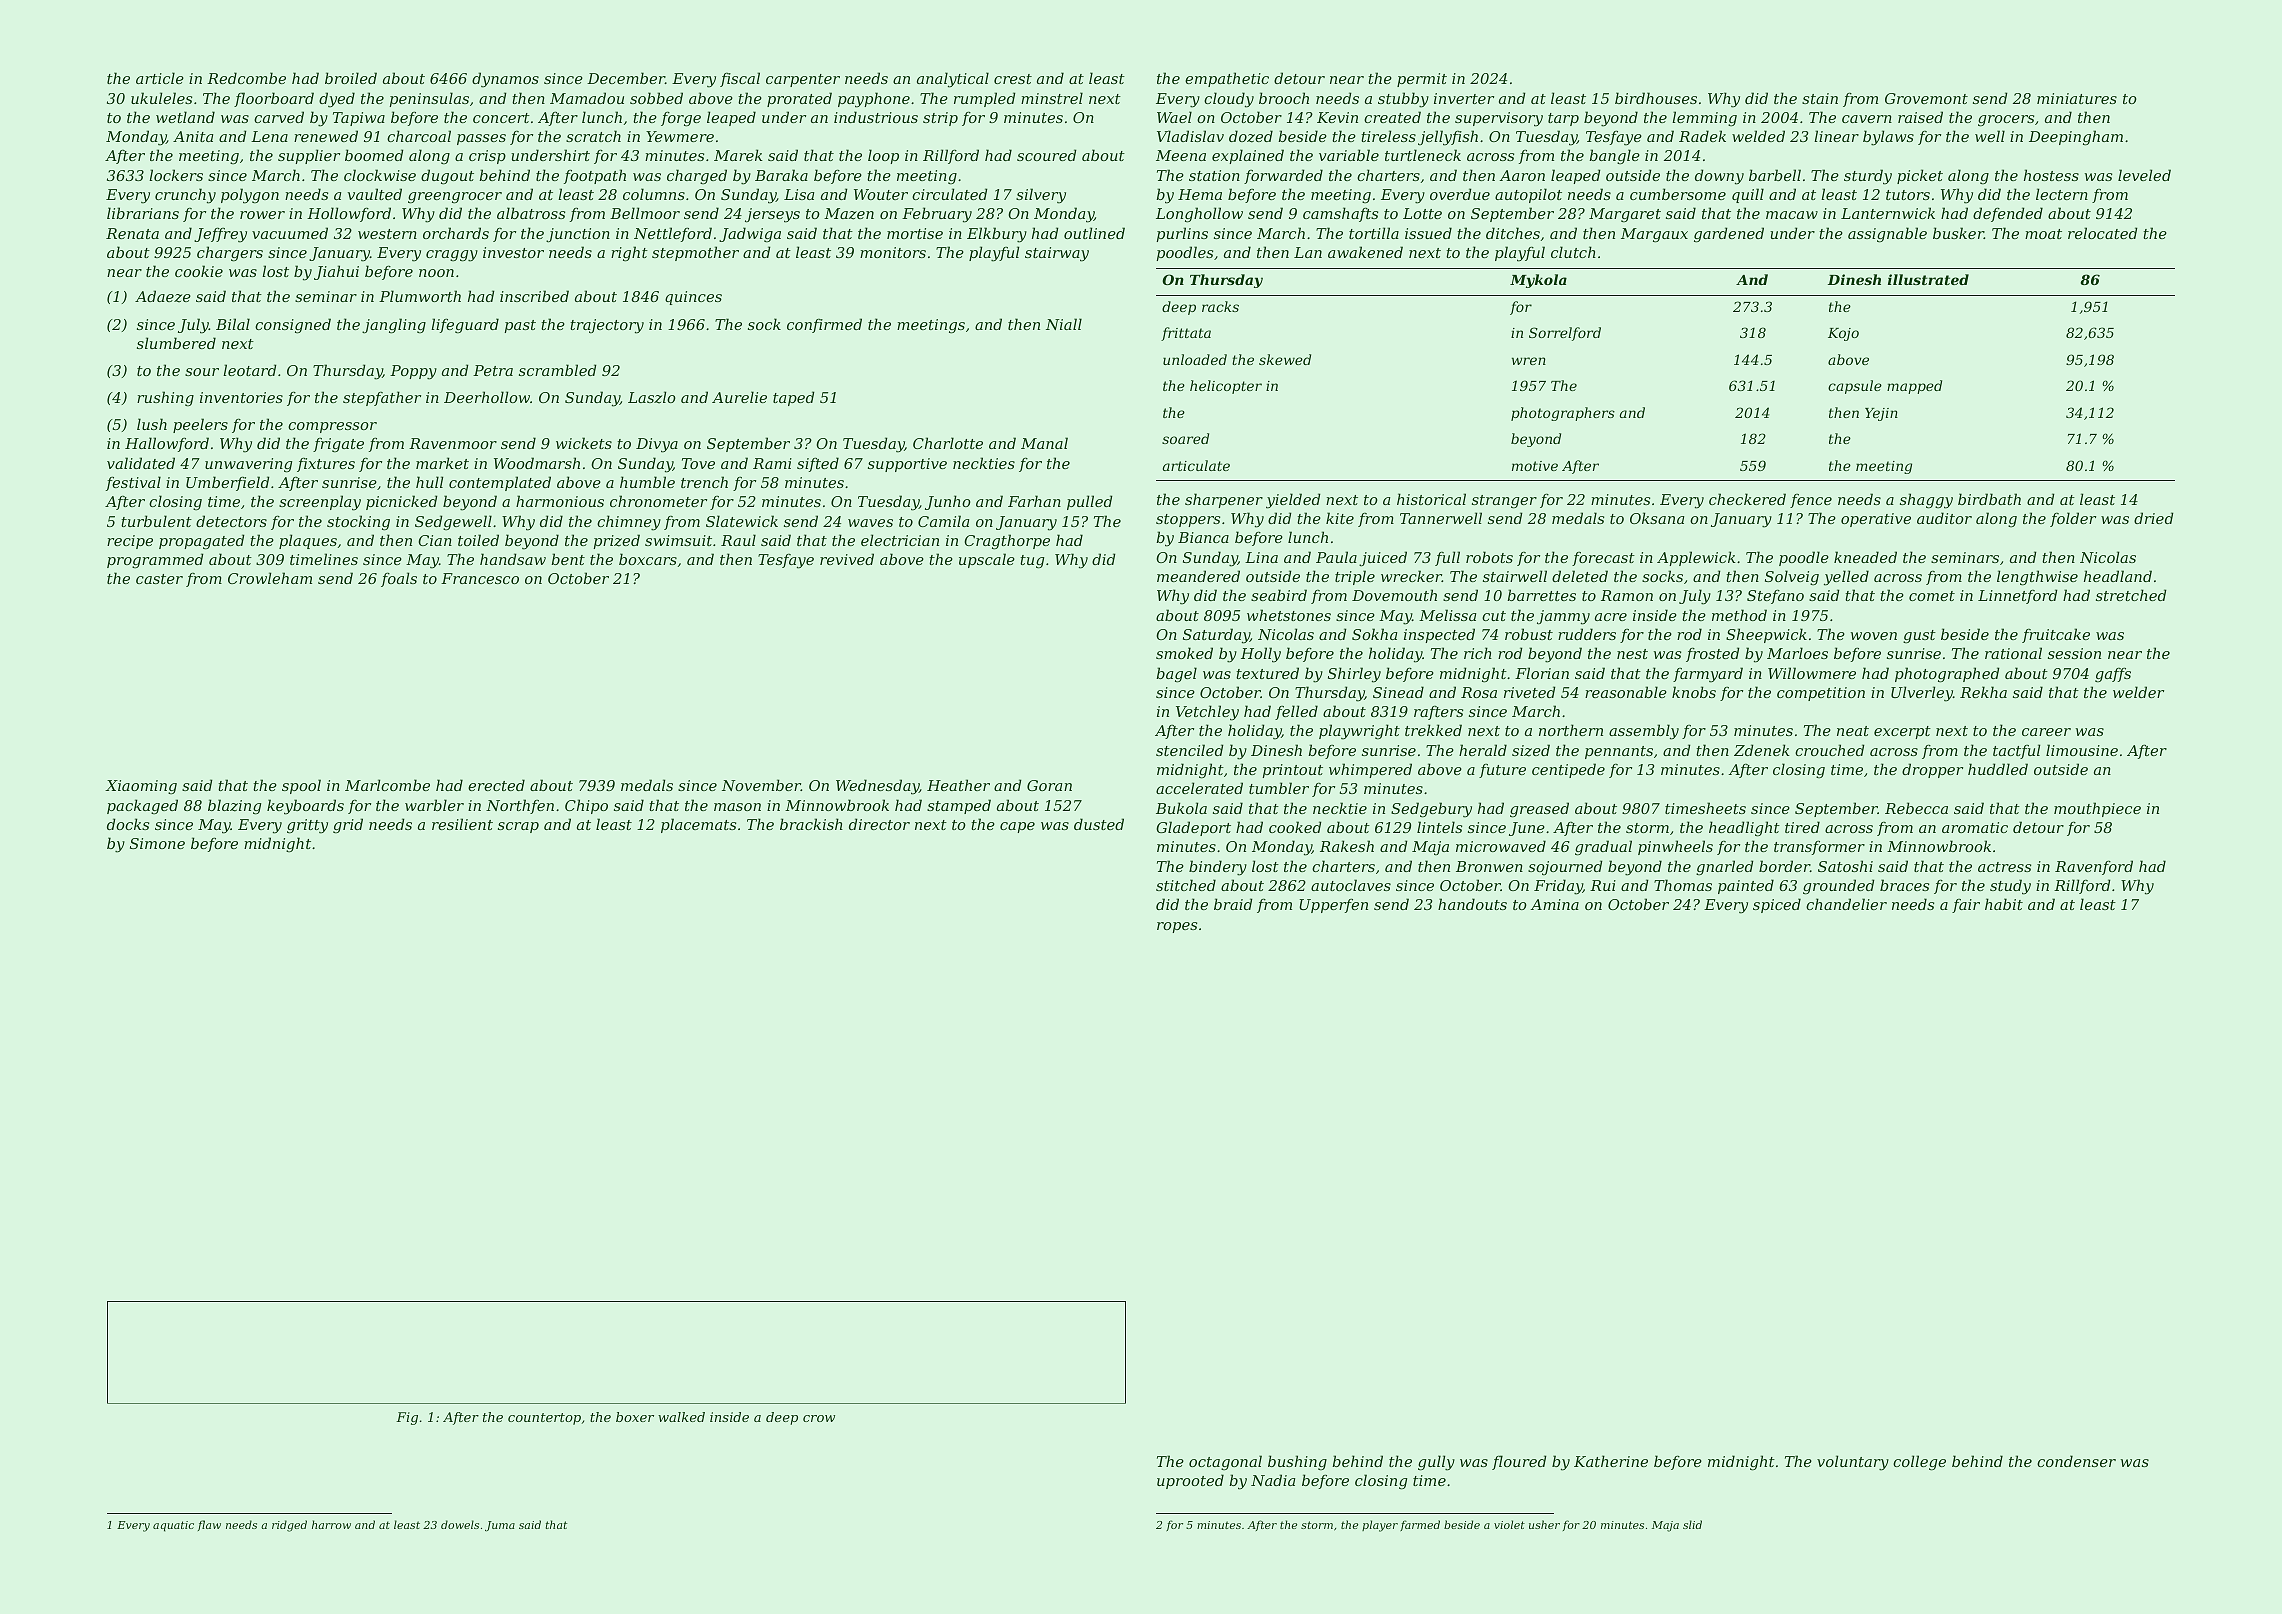 The height and width of the page is (1614, 2282). I want to click on rushing, so click(165, 399).
